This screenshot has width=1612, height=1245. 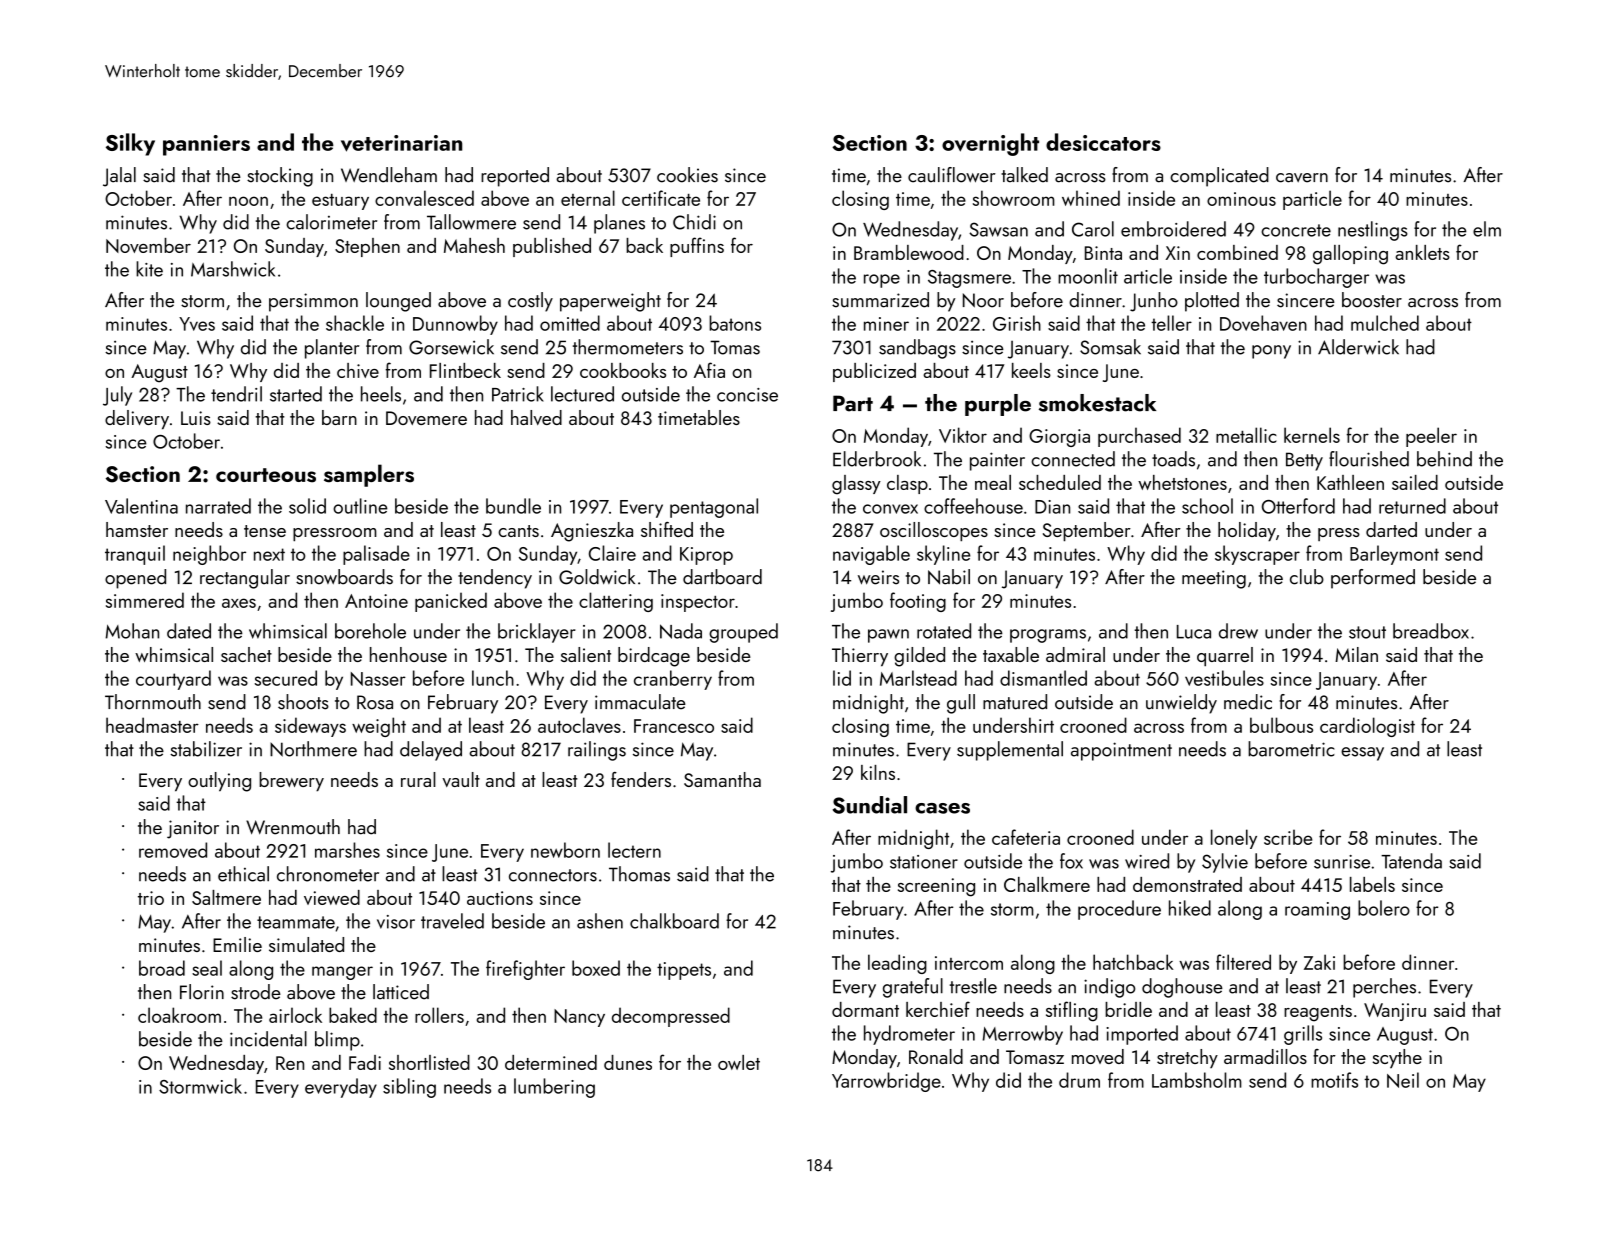 What do you see at coordinates (153, 702) in the screenshot?
I see `Thornmouth` at bounding box center [153, 702].
